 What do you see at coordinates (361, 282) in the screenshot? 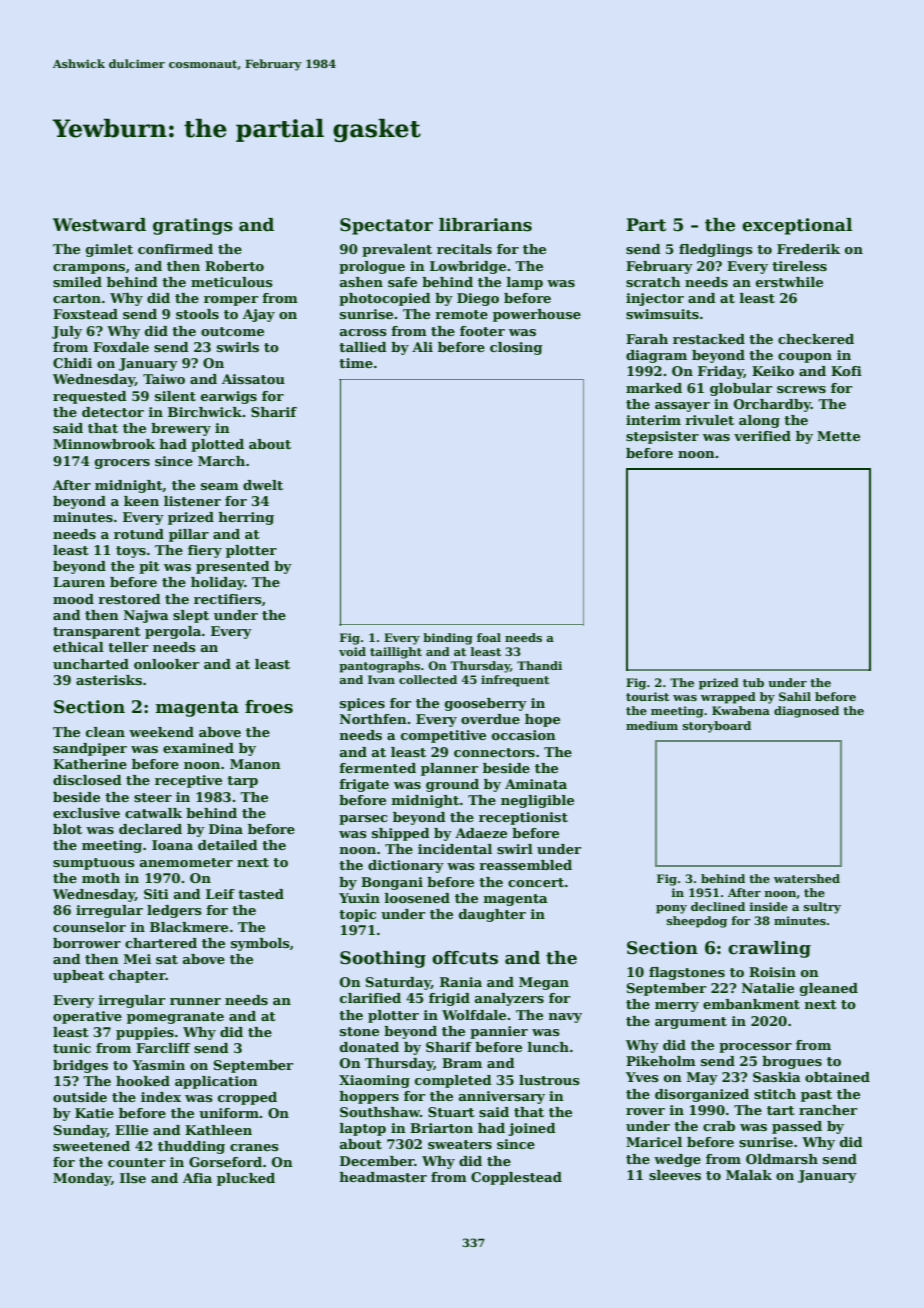
I see `ashen` at bounding box center [361, 282].
